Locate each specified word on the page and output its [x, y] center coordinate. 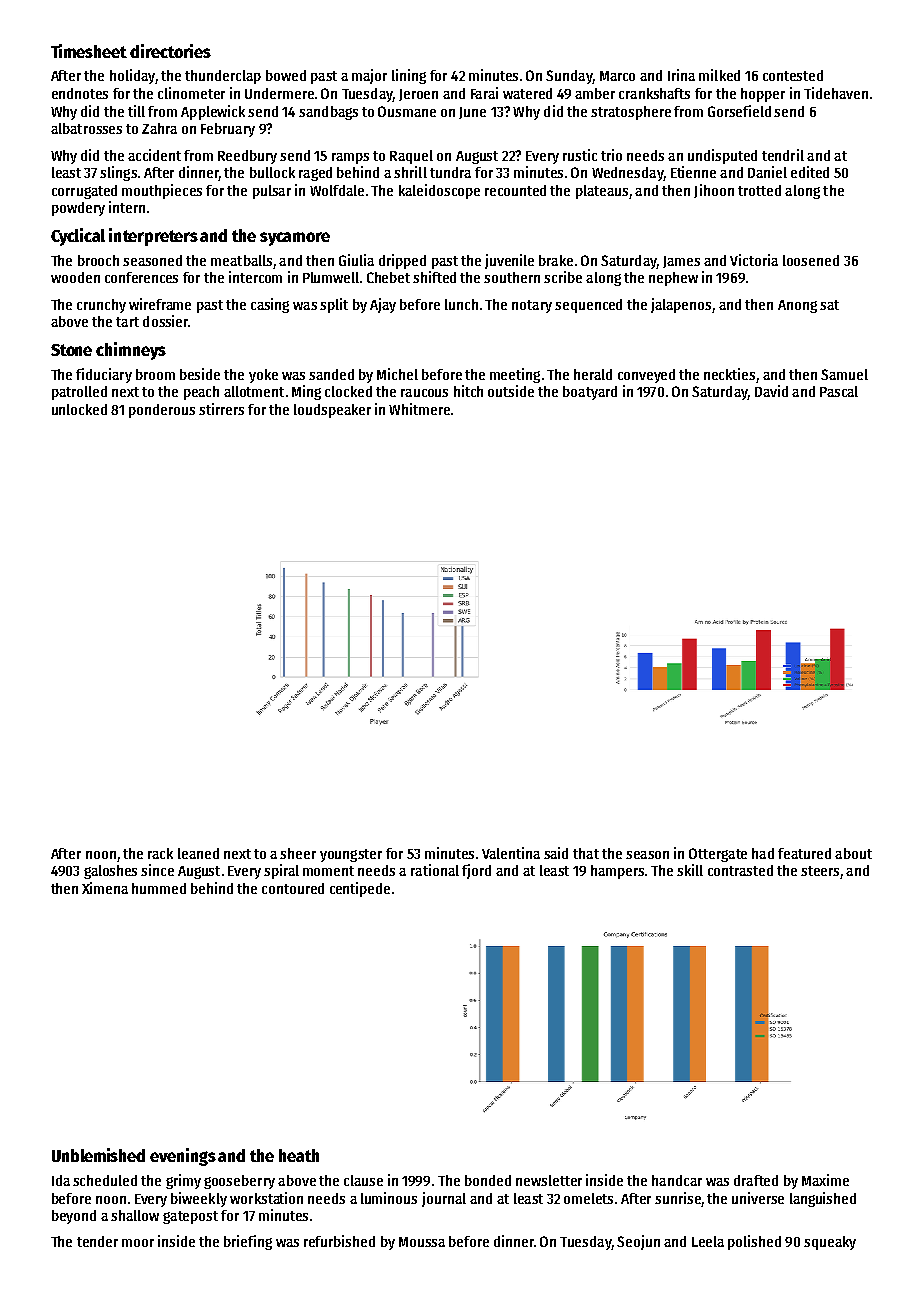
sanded [331, 374]
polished [754, 1242]
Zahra [159, 128]
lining [409, 76]
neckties [729, 374]
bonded [488, 1180]
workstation [266, 1198]
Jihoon [714, 191]
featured [804, 853]
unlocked [79, 409]
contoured [293, 888]
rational [435, 870]
